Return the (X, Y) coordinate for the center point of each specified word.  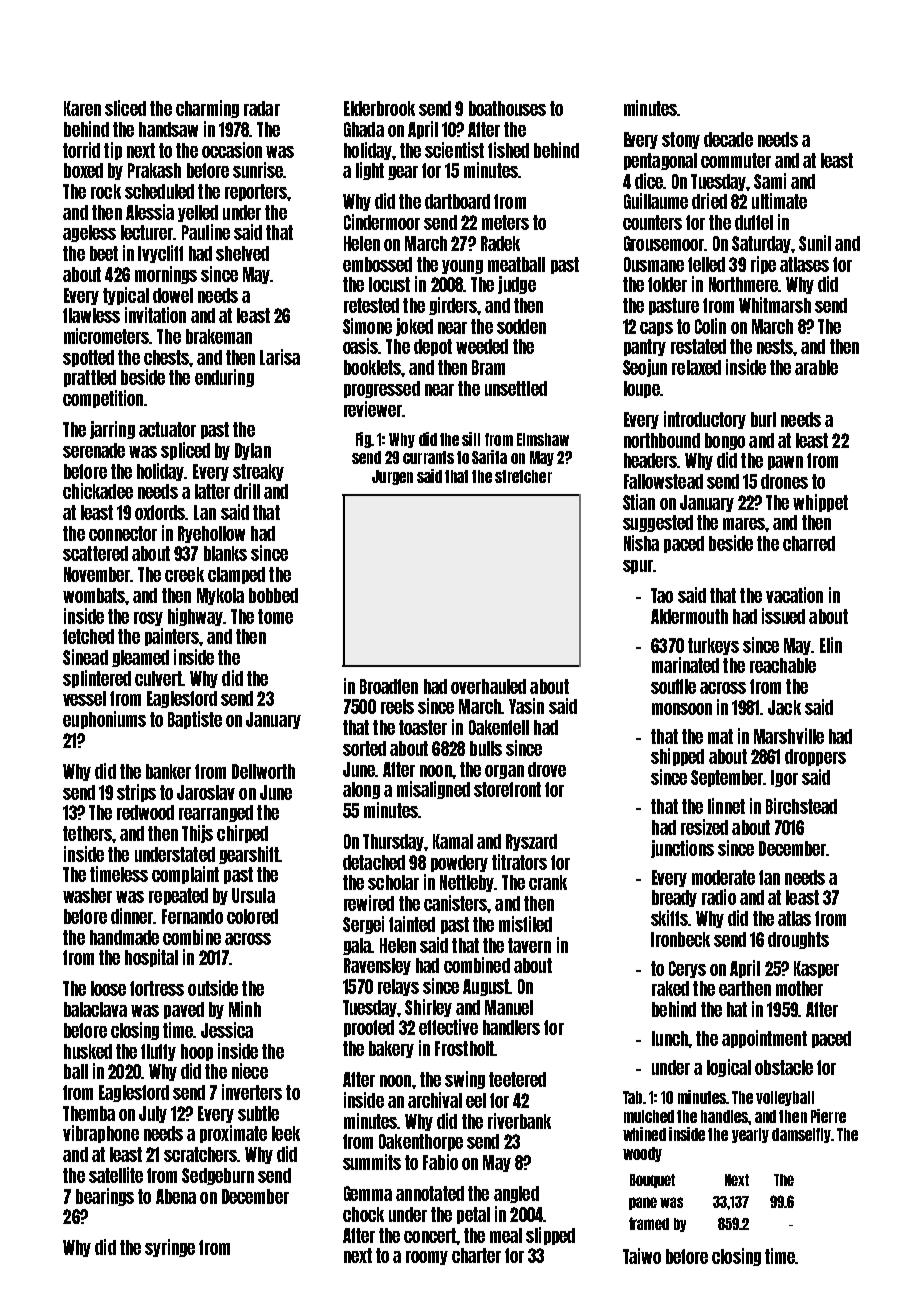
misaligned (433, 790)
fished (508, 150)
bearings (105, 1197)
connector (123, 533)
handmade (124, 937)
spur (638, 567)
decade (728, 139)
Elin (831, 645)
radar (262, 108)
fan (769, 877)
